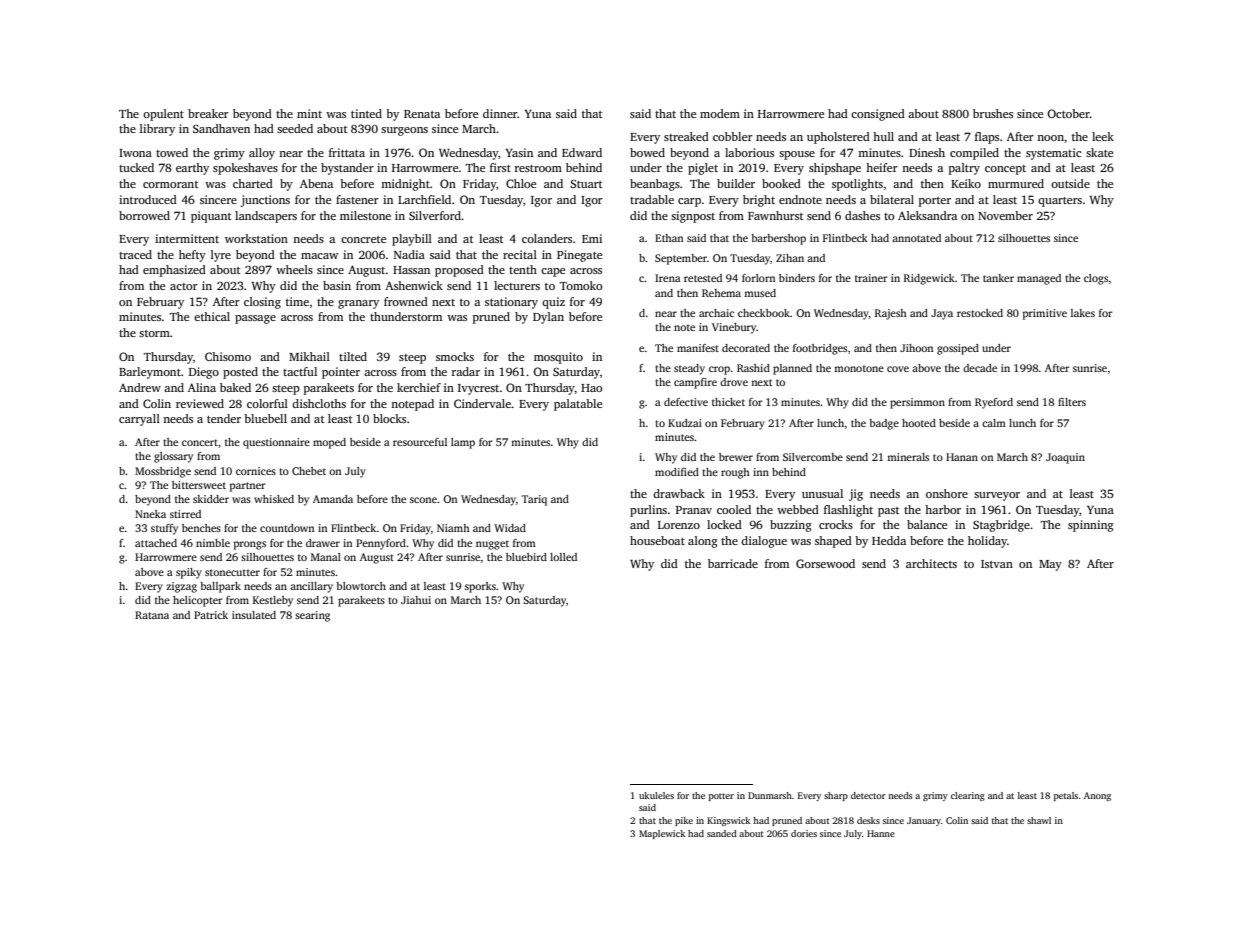  I want to click on Istvan, so click(997, 564).
